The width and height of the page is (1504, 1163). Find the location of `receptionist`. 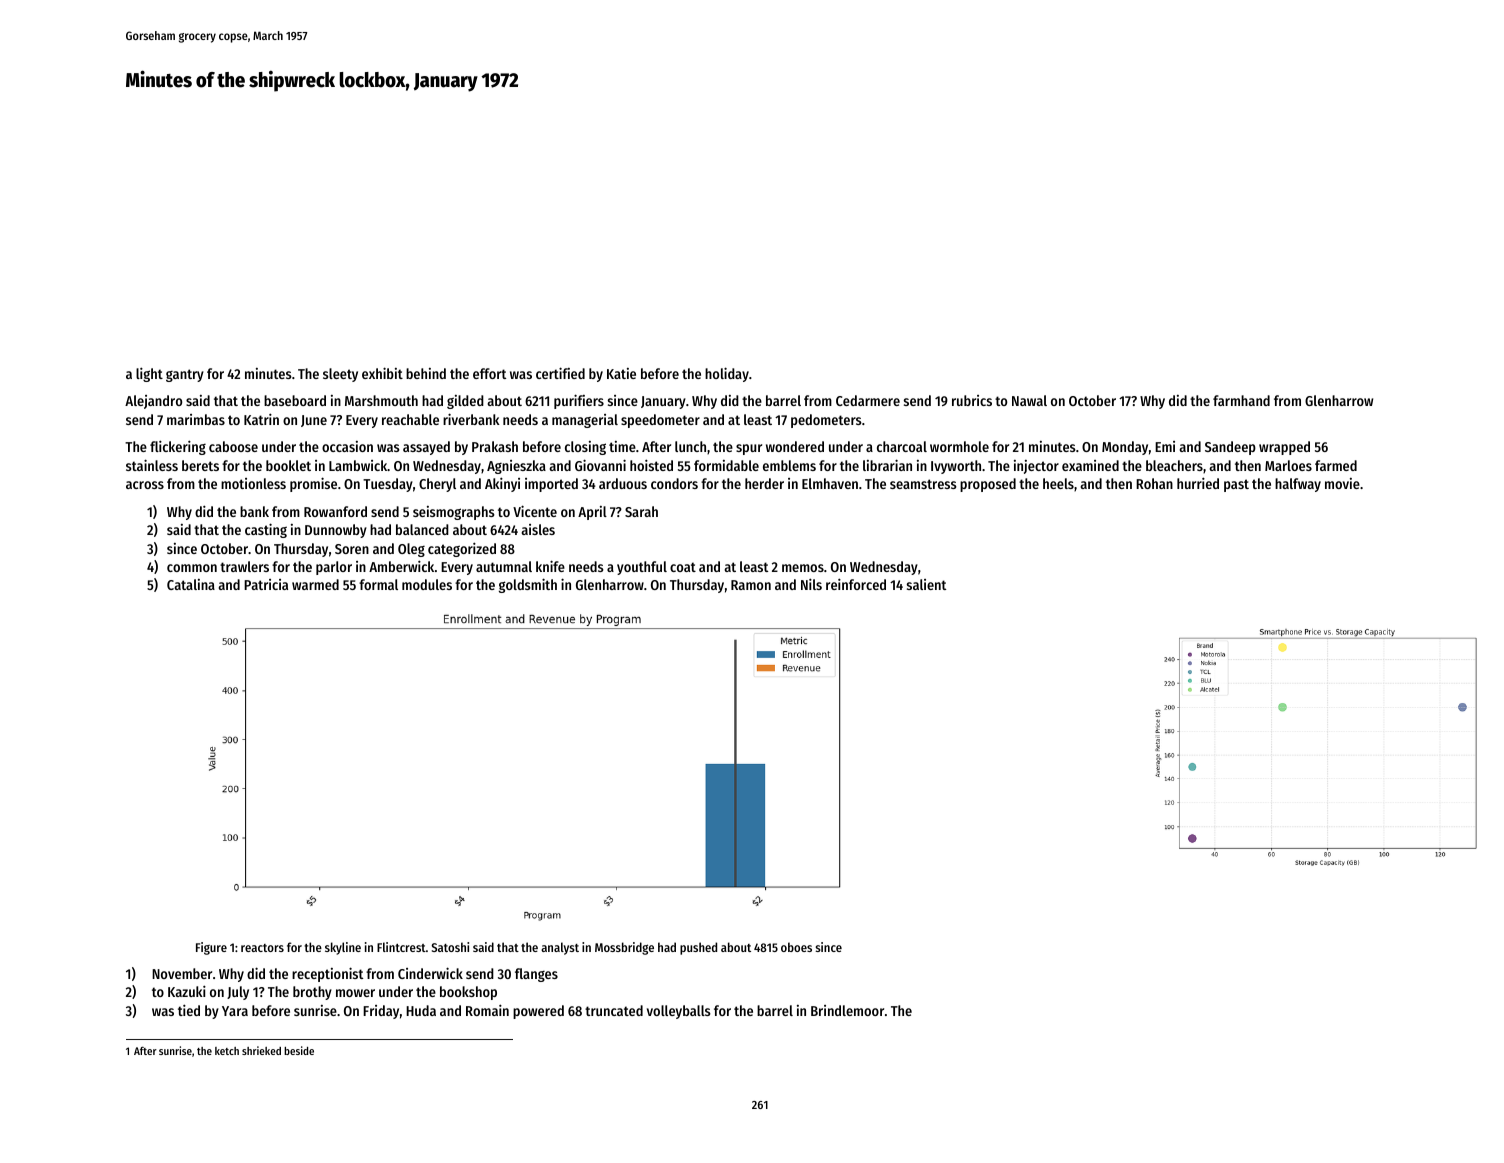

receptionist is located at coordinates (327, 974).
